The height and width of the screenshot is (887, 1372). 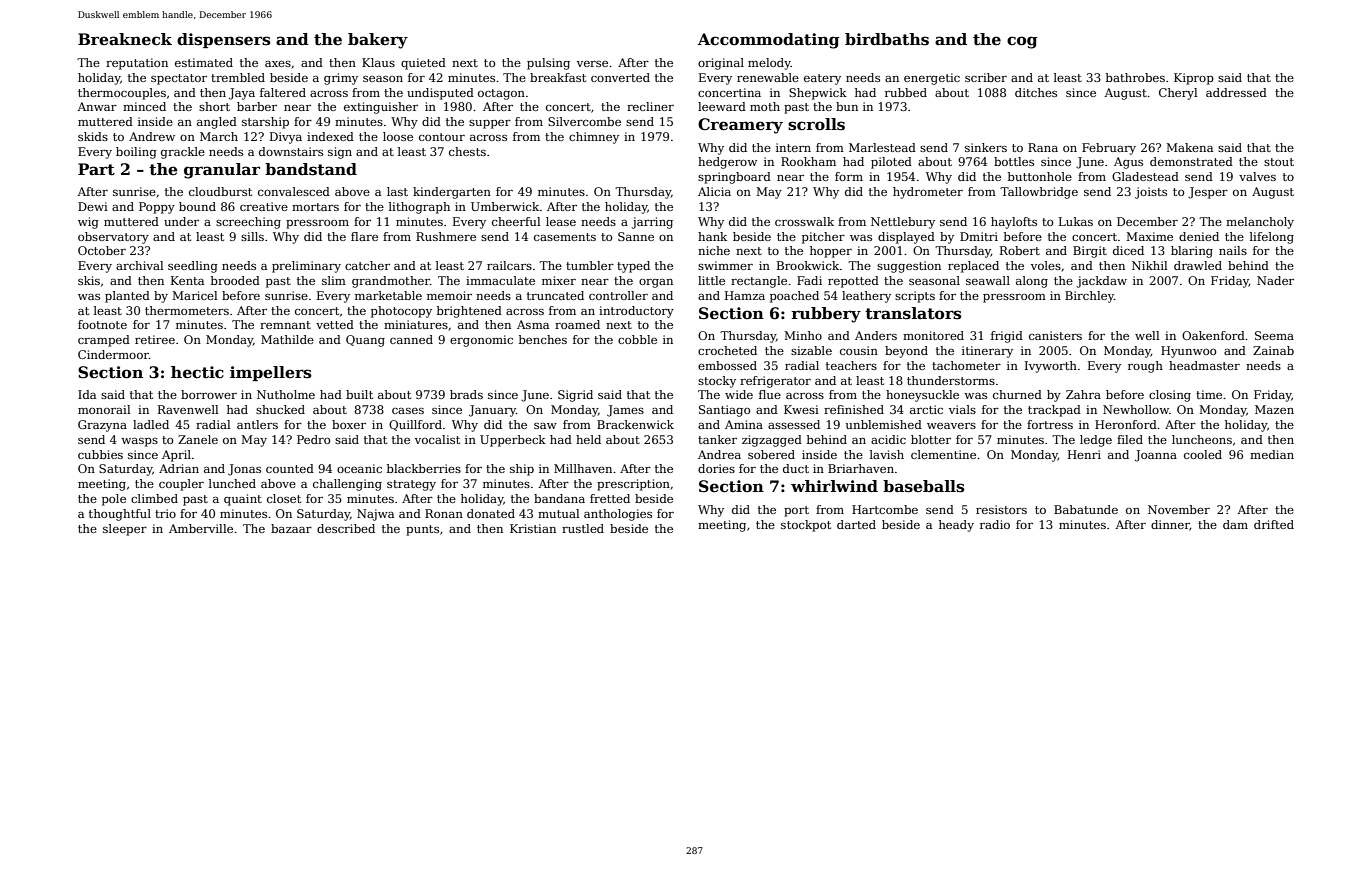 I want to click on bakery, so click(x=378, y=41).
